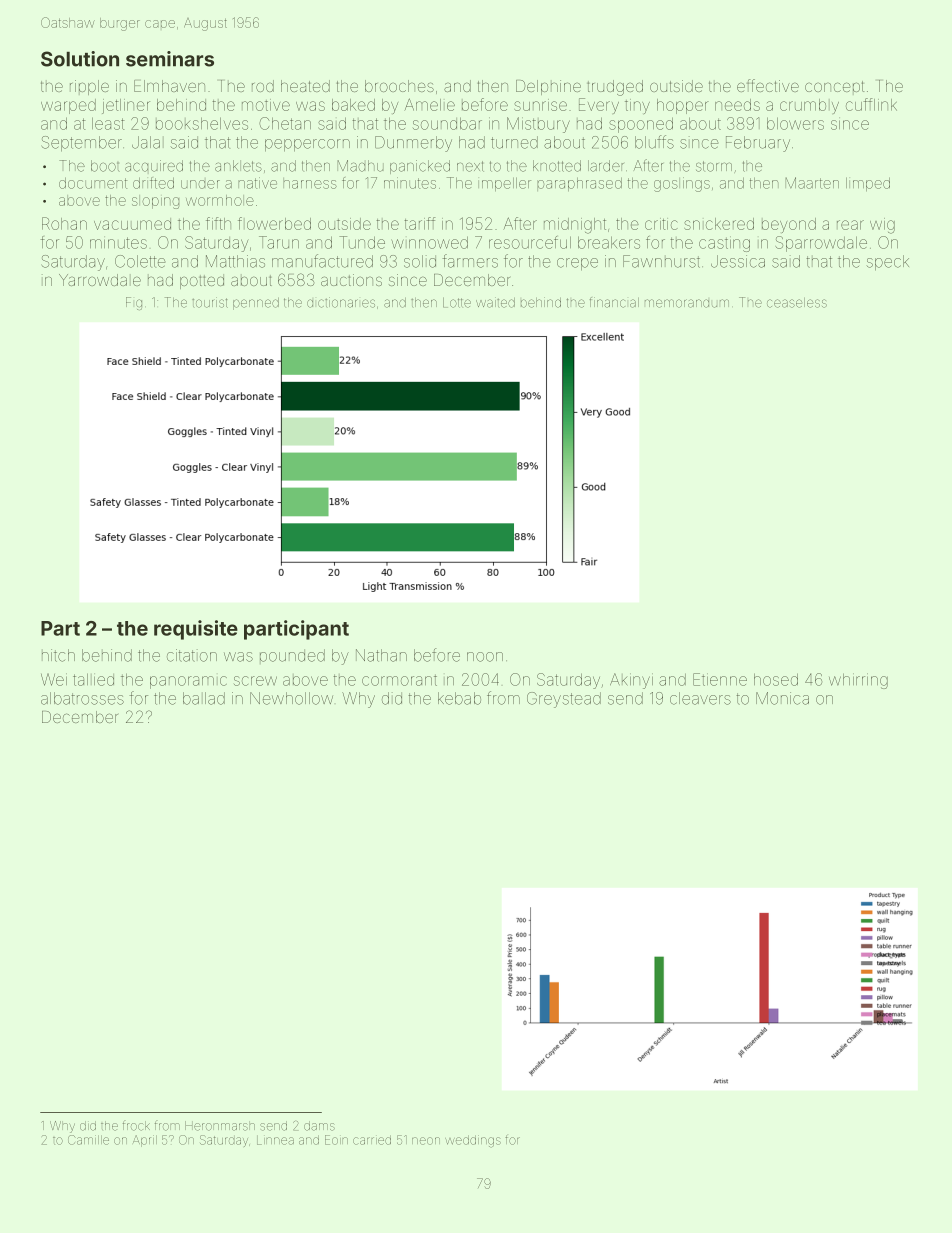 The width and height of the image is (952, 1233). Describe the element at coordinates (631, 681) in the image. I see `Akinyi` at that location.
